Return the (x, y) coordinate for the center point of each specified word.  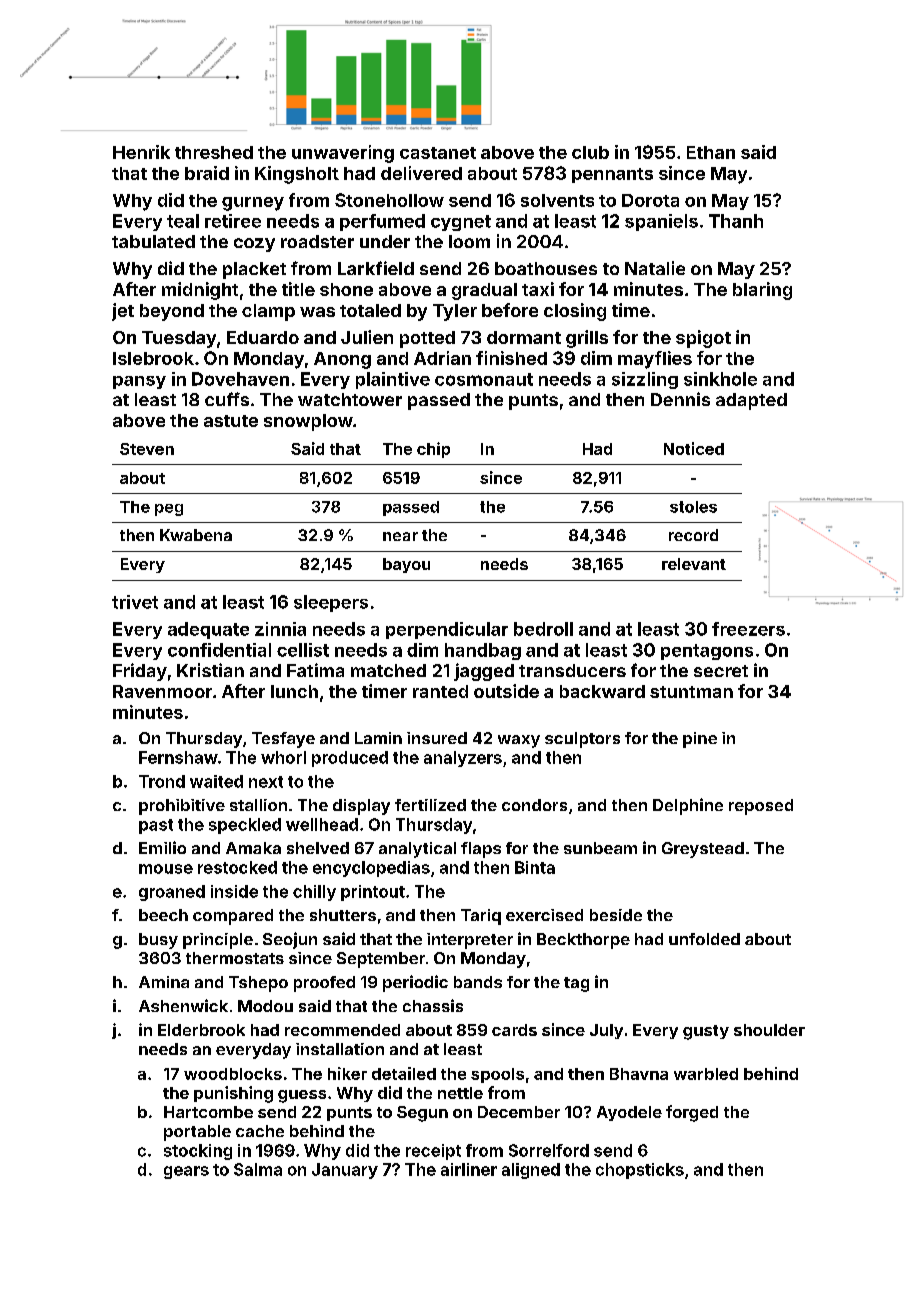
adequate (208, 630)
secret (721, 671)
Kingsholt (297, 175)
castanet (438, 153)
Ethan (711, 152)
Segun (422, 1114)
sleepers (331, 603)
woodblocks (233, 1074)
